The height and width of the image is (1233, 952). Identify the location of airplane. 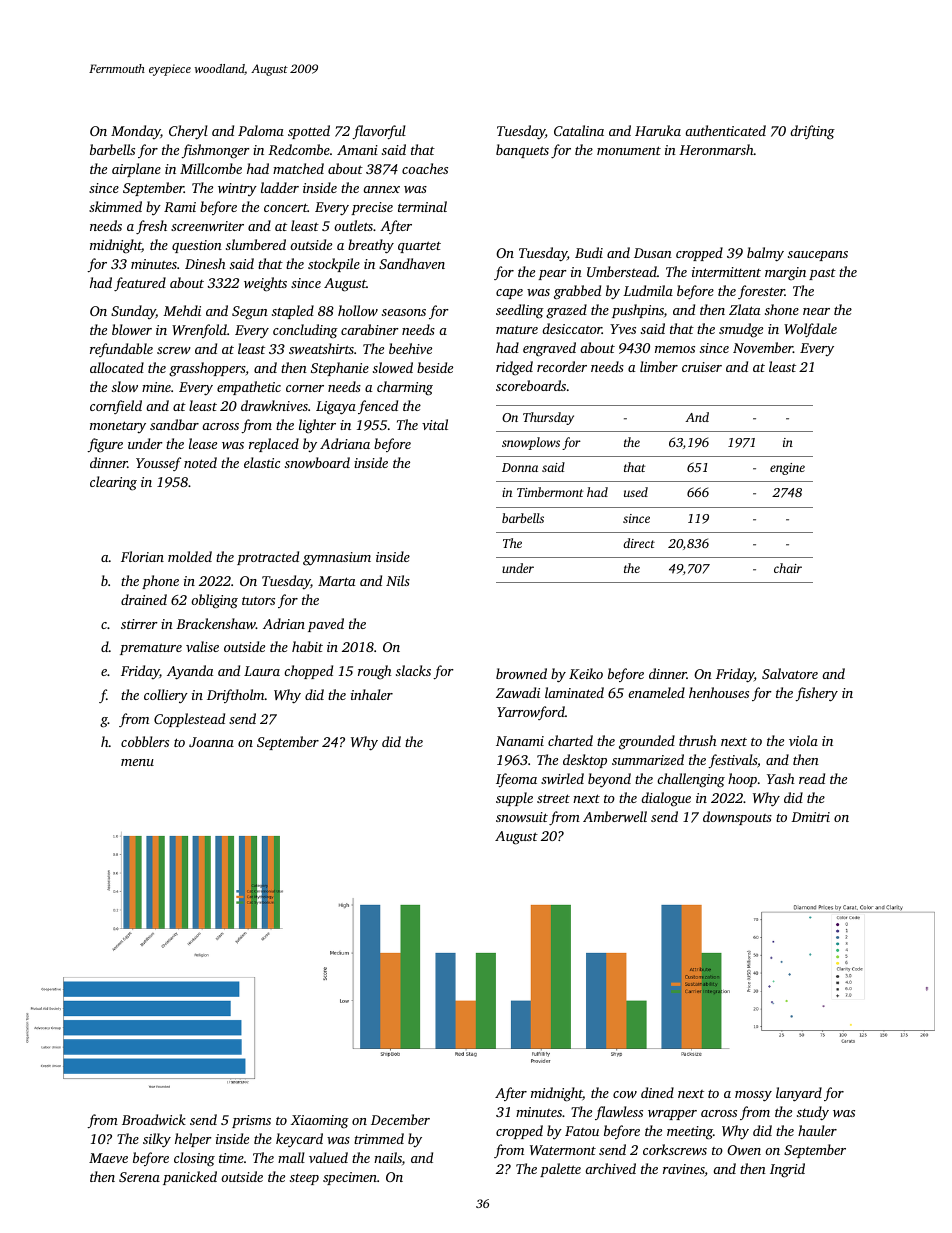
(136, 170).
